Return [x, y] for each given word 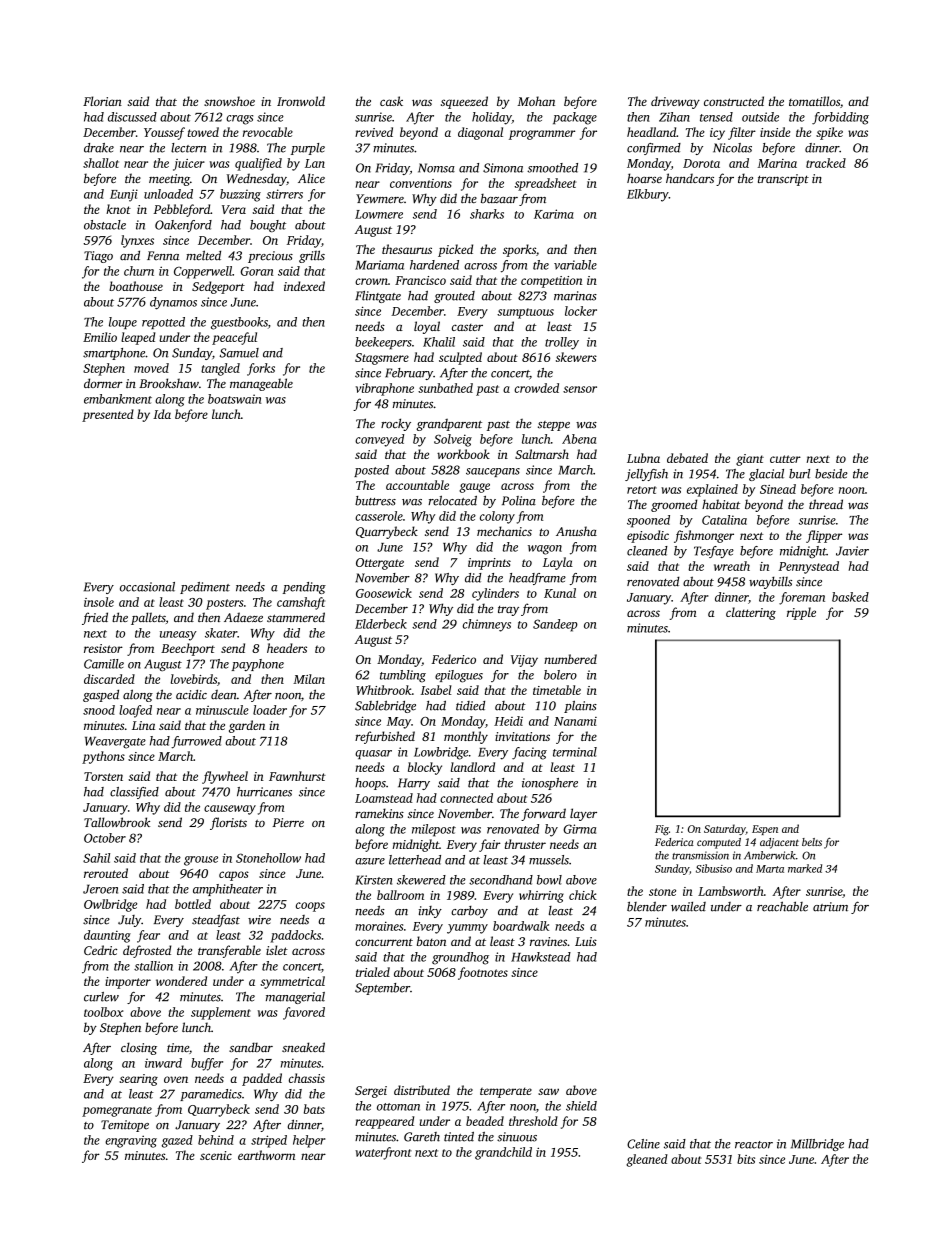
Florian [102, 101]
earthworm [266, 1155]
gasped [101, 695]
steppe [554, 426]
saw [548, 1091]
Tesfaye [714, 552]
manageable [261, 384]
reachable [782, 906]
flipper [824, 536]
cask [391, 101]
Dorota [701, 163]
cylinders [495, 594]
